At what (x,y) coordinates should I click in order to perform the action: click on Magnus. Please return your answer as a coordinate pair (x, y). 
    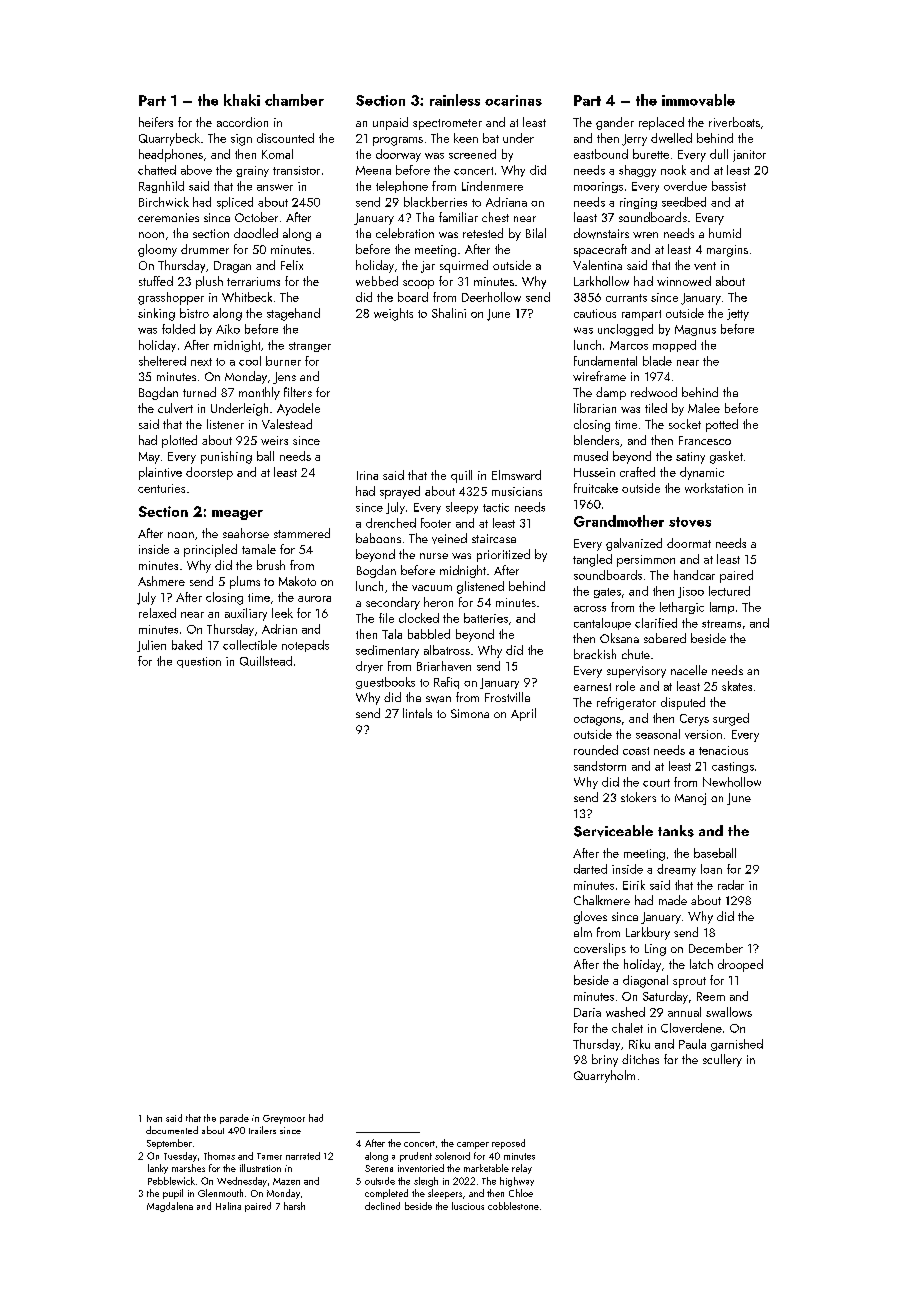
    Looking at the image, I should click on (695, 330).
